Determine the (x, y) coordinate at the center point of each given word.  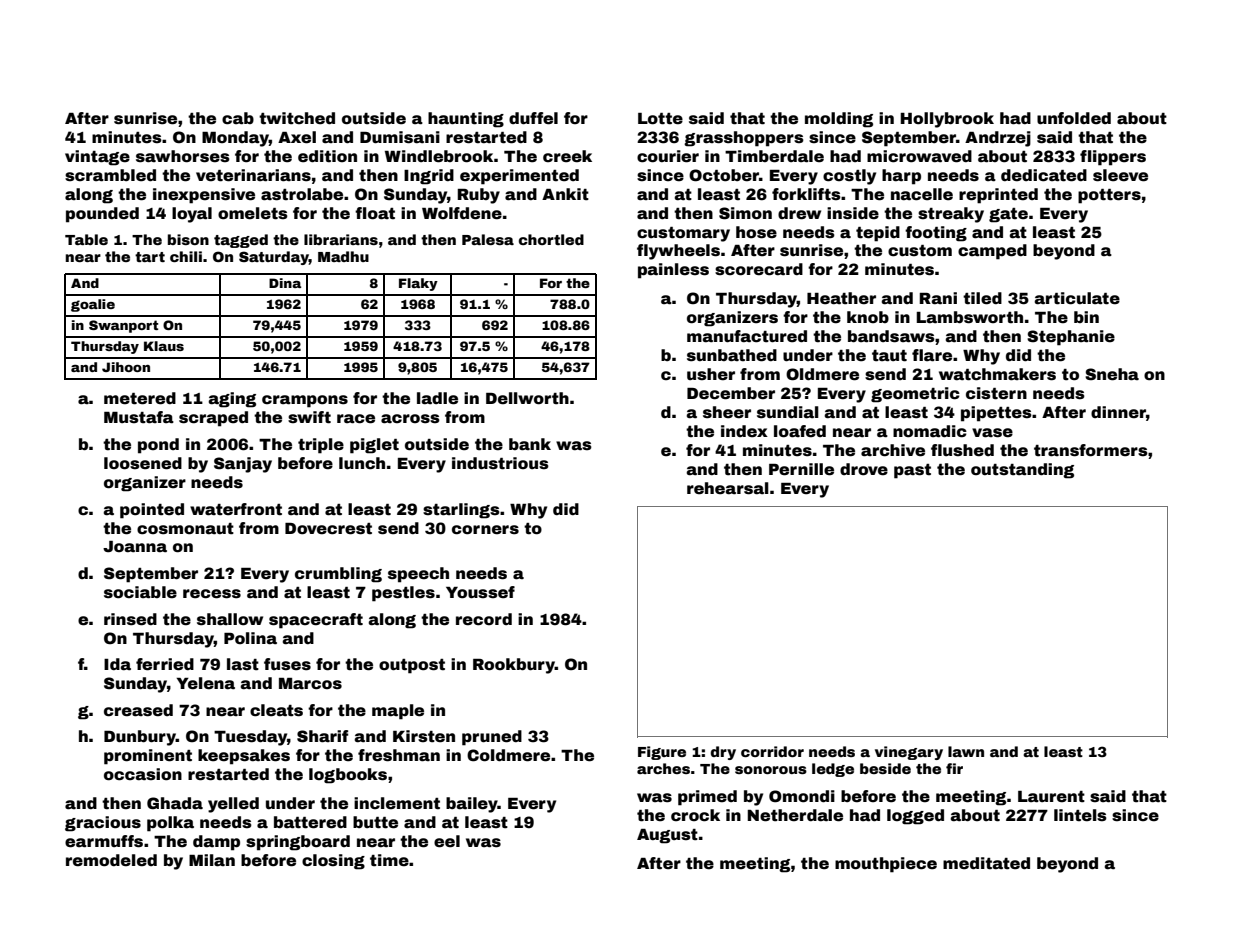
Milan (212, 860)
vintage (97, 158)
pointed (152, 511)
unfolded (1074, 118)
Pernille (801, 469)
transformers (1091, 450)
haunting (466, 120)
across (410, 419)
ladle (437, 398)
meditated (986, 863)
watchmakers (997, 374)
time (389, 860)
